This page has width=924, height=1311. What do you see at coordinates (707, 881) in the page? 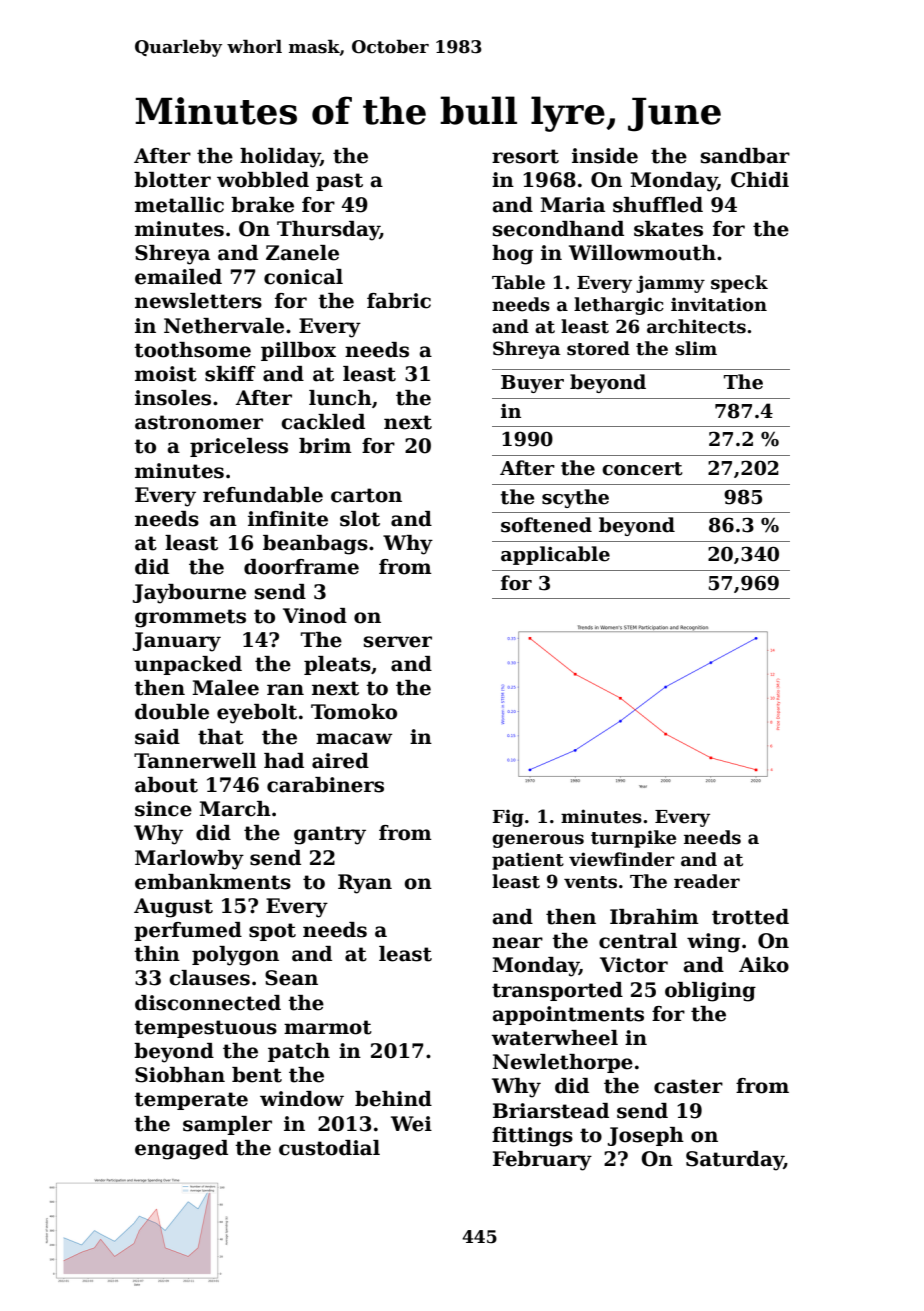
I see `reader` at bounding box center [707, 881].
